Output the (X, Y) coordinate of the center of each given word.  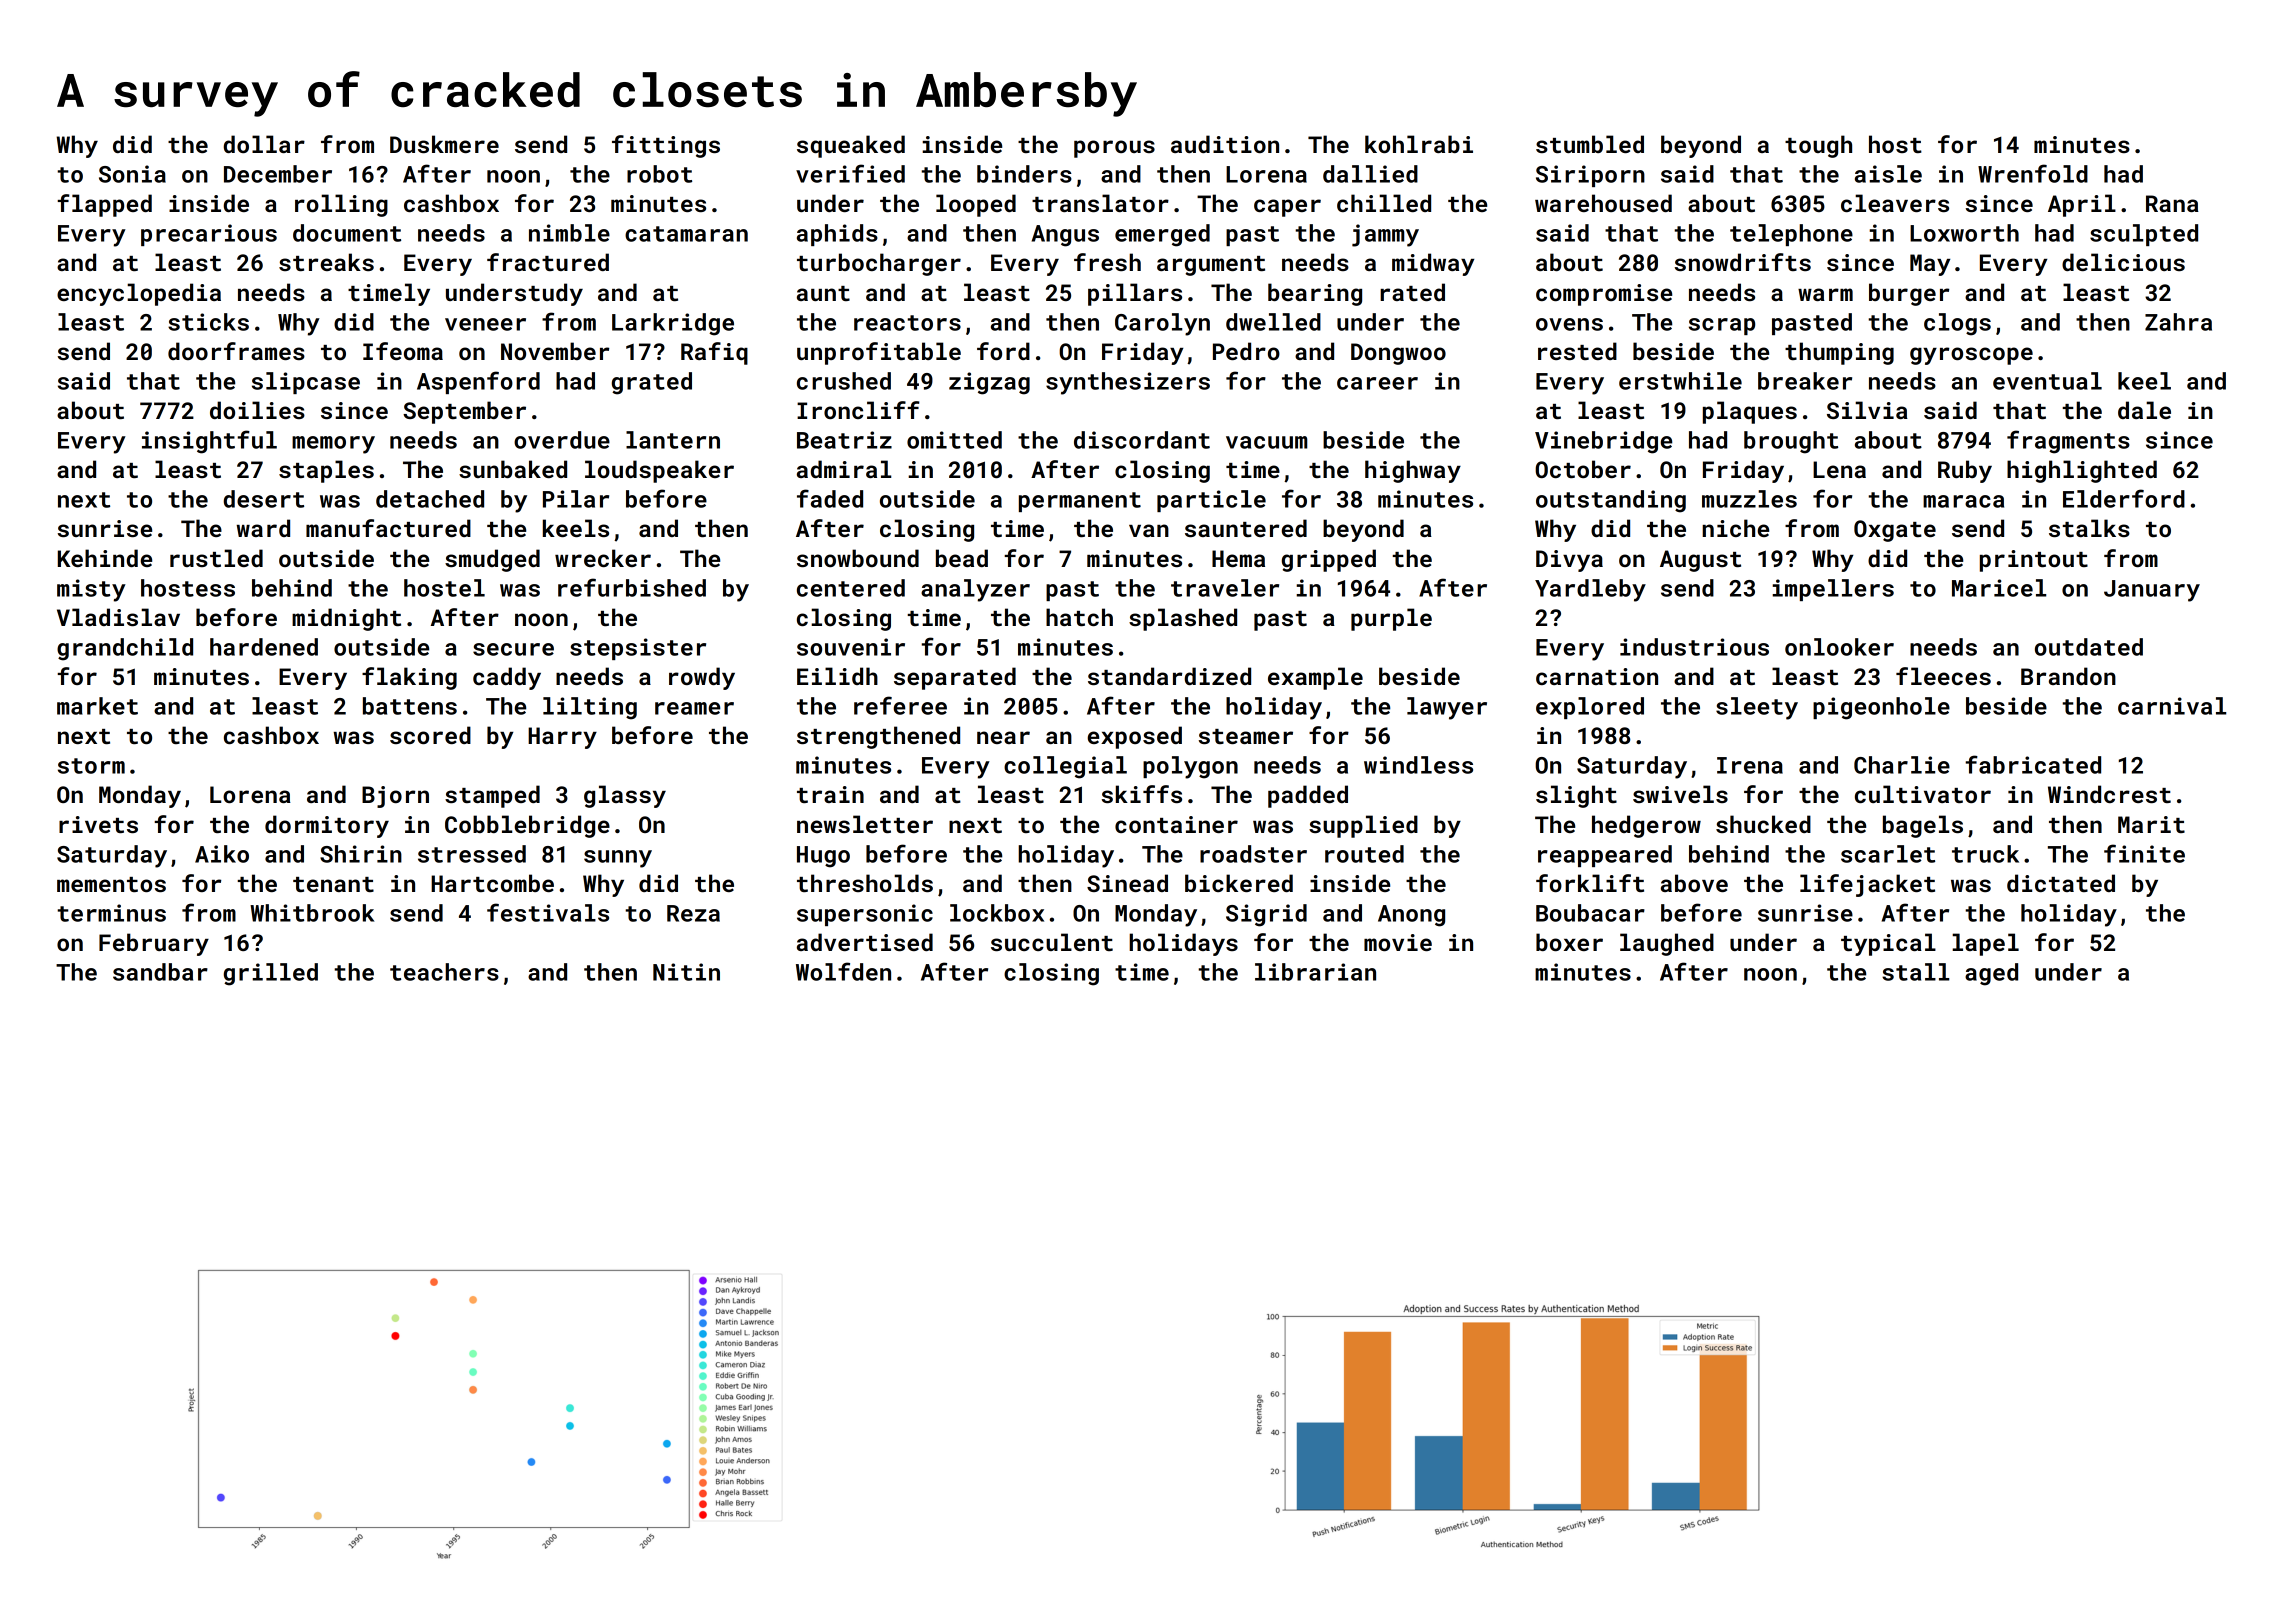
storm (91, 766)
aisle (1888, 174)
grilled (271, 974)
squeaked (851, 146)
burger (1909, 294)
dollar (264, 144)
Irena (1750, 765)
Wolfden (843, 971)
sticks (208, 322)
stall (1915, 972)
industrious (1694, 647)
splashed (1183, 619)
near (1003, 737)
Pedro (1246, 351)
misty (91, 590)
